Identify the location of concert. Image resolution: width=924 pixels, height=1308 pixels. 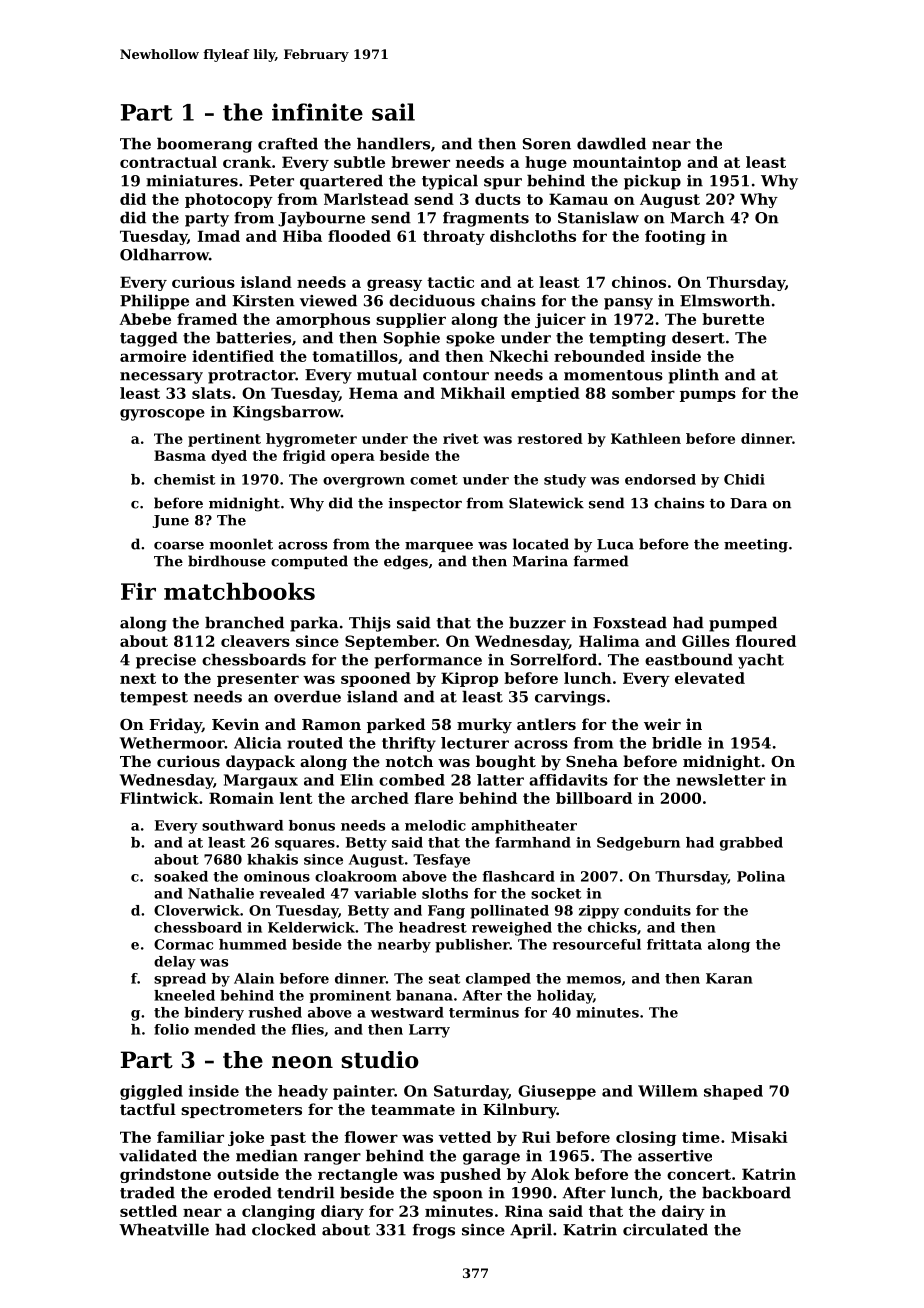
(699, 1174).
